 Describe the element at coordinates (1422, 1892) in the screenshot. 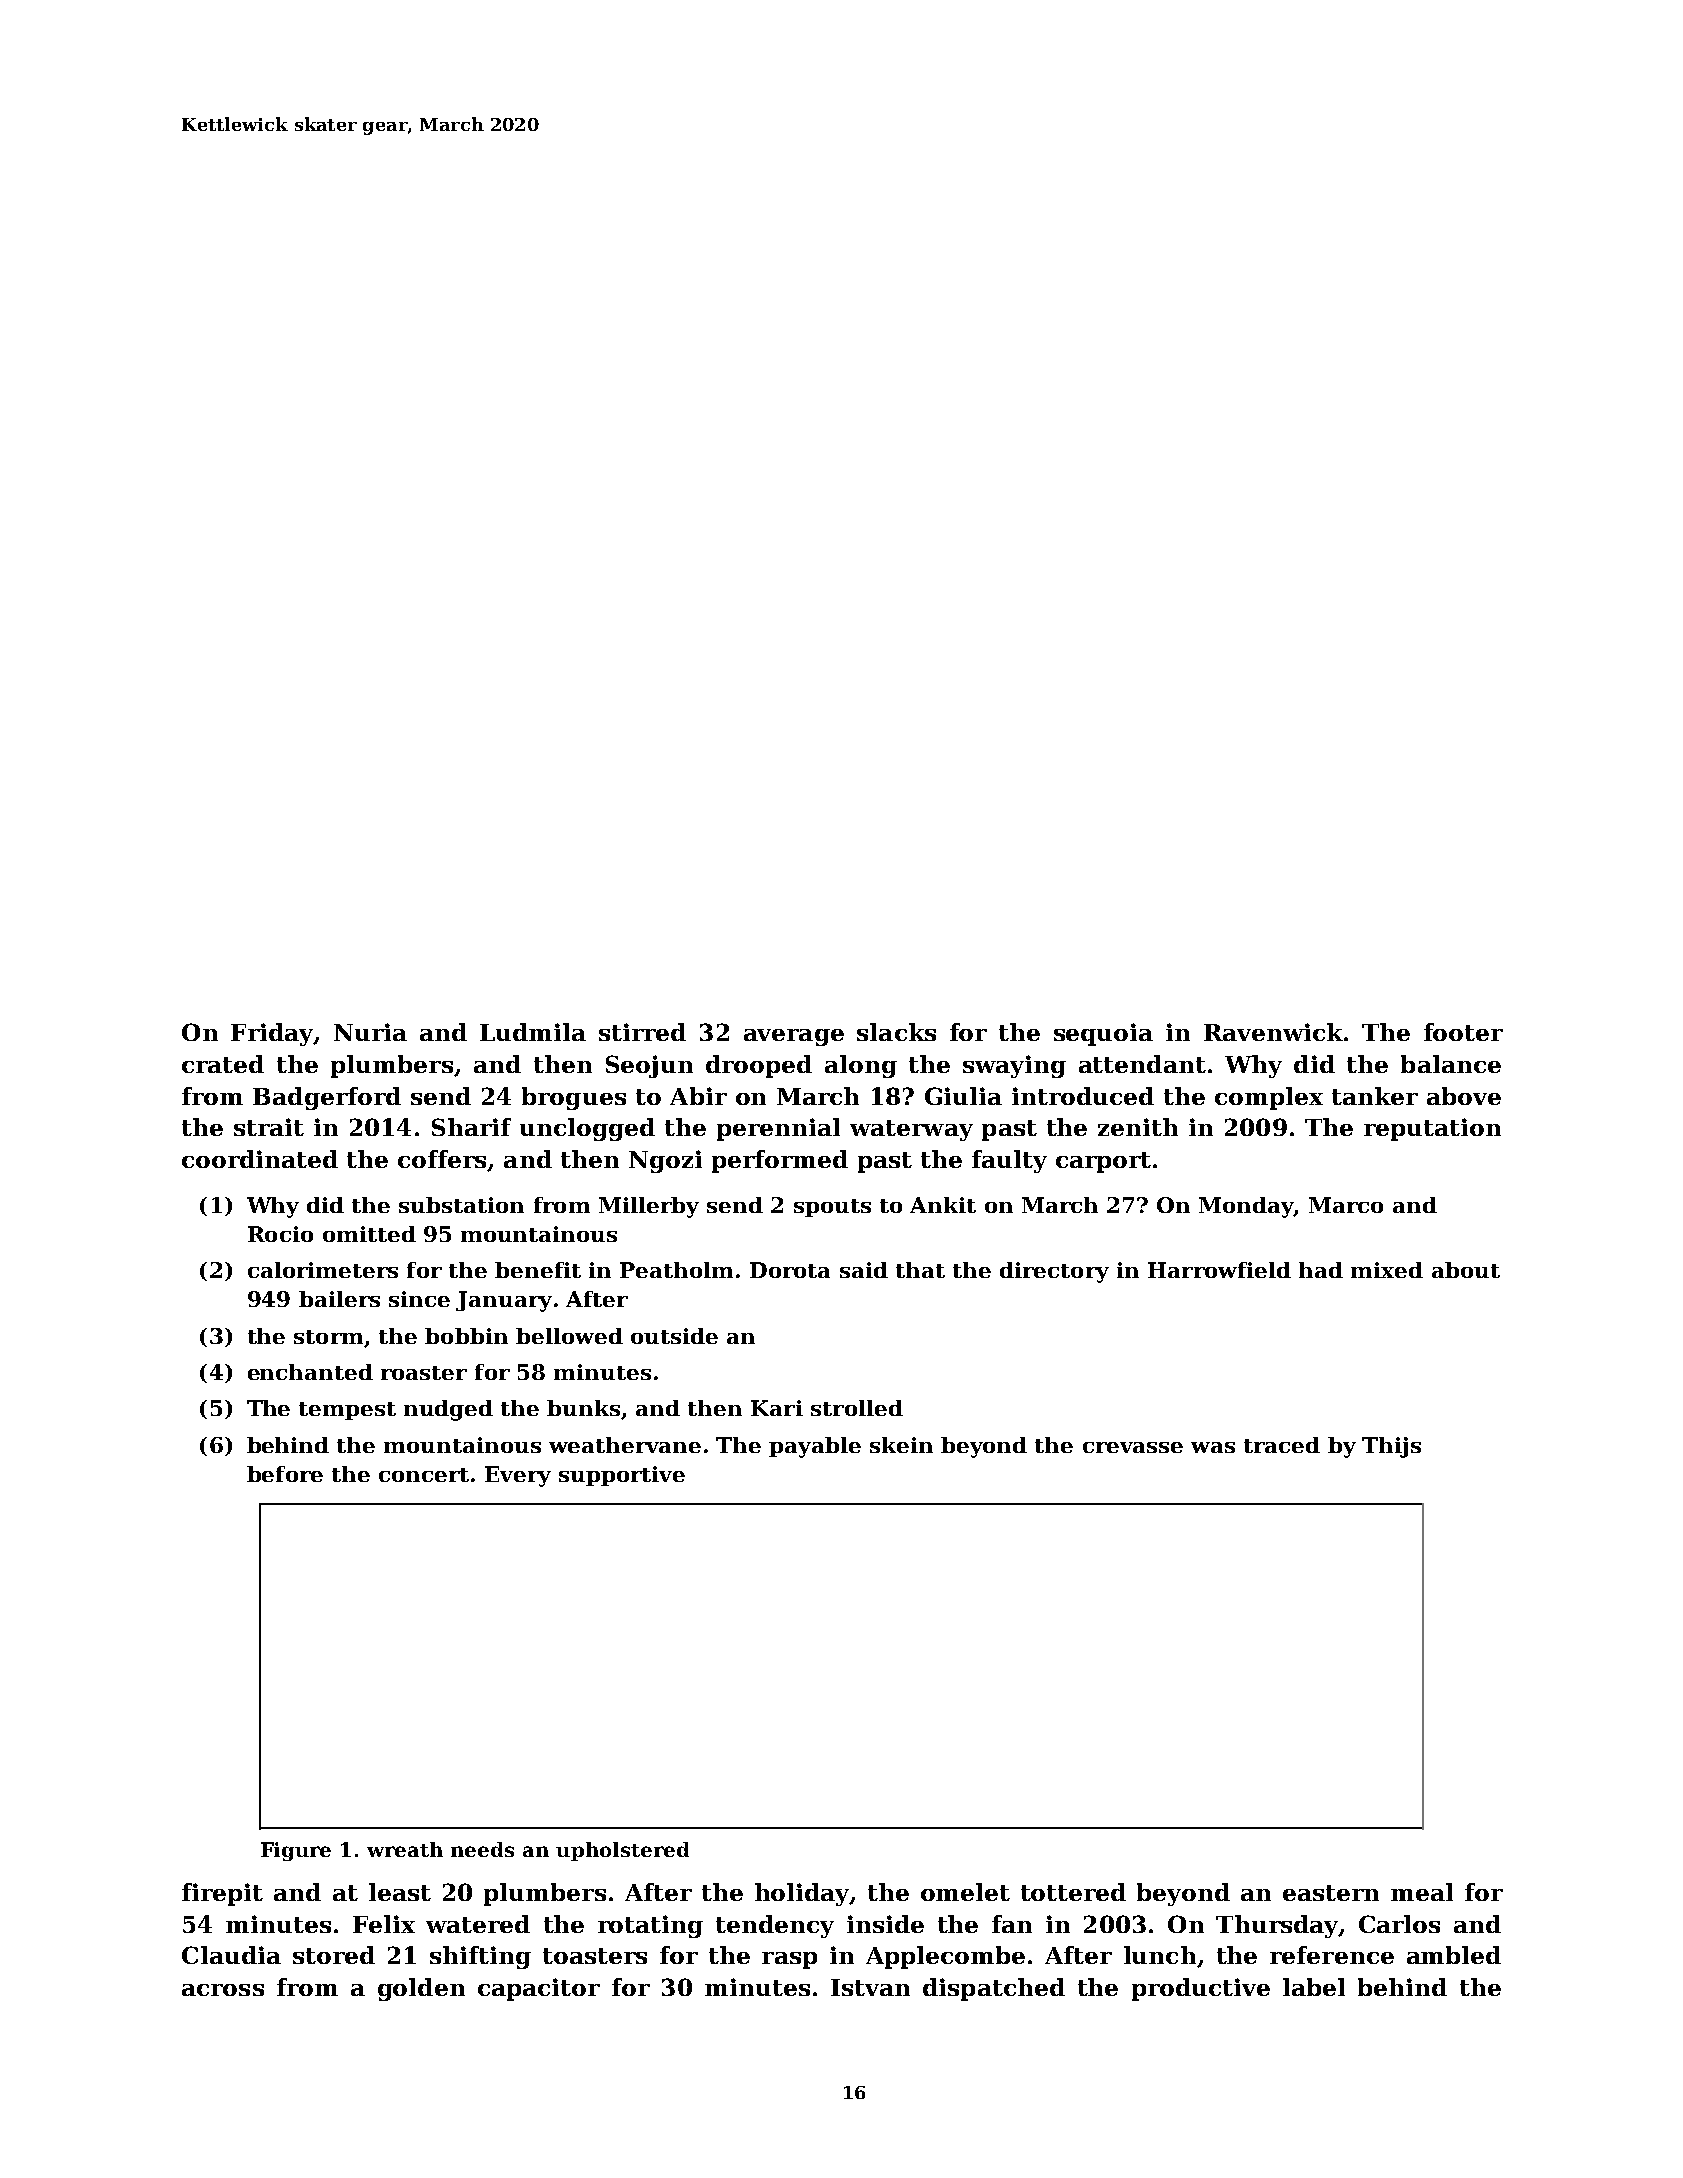

I see `meal` at that location.
